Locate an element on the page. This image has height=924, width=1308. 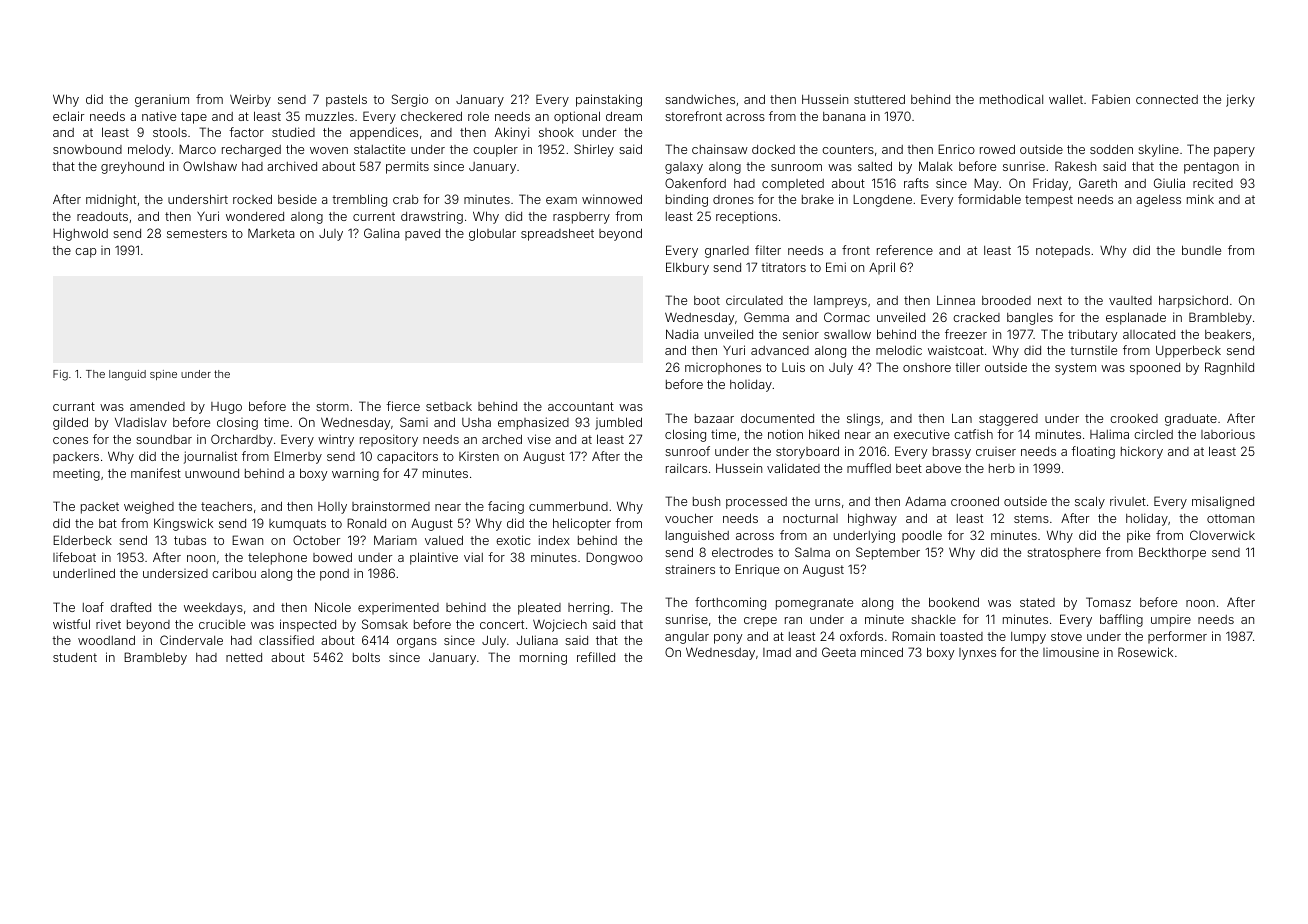
sunroof is located at coordinates (687, 451).
